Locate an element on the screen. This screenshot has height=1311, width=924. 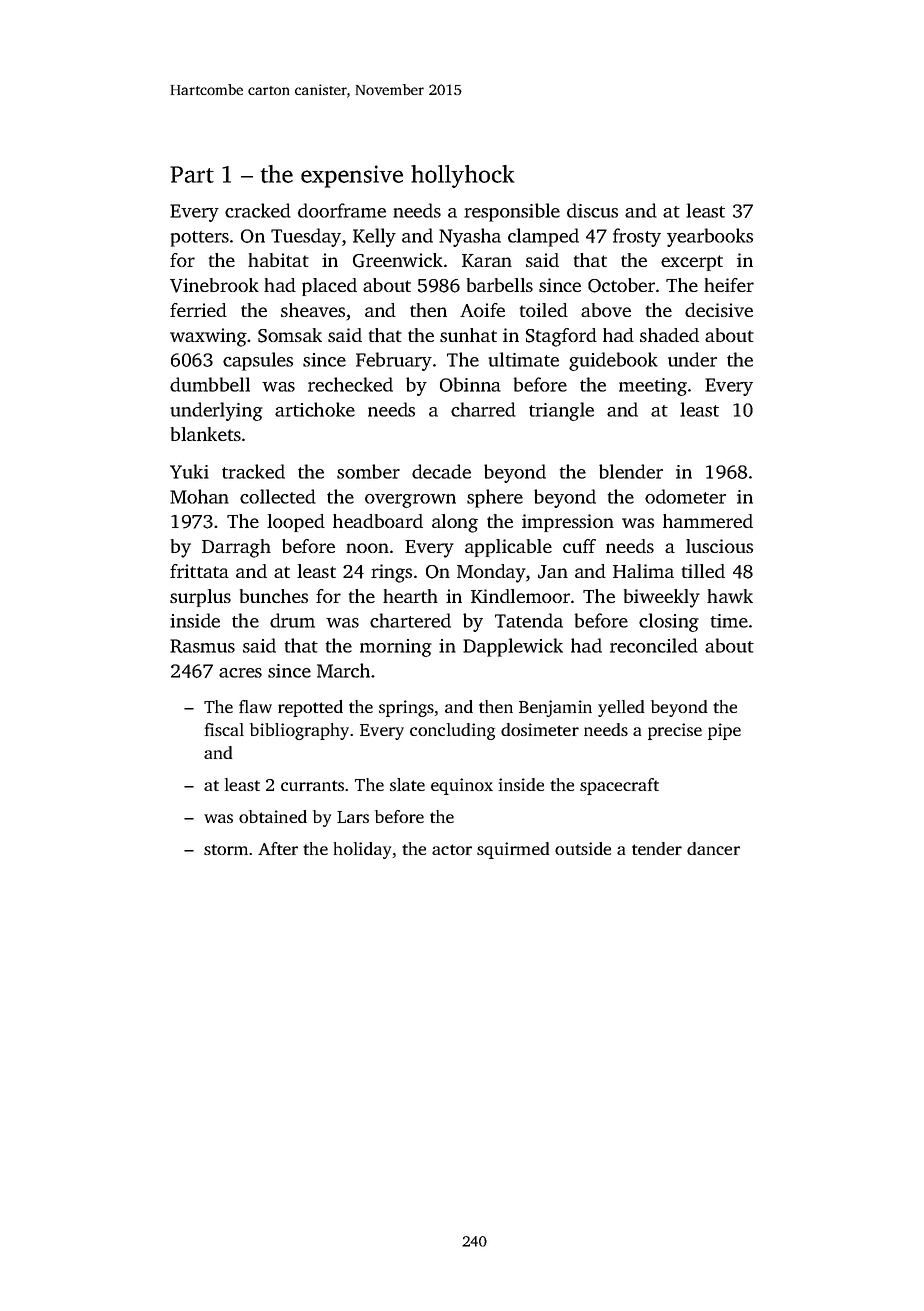
dancer is located at coordinates (713, 848).
